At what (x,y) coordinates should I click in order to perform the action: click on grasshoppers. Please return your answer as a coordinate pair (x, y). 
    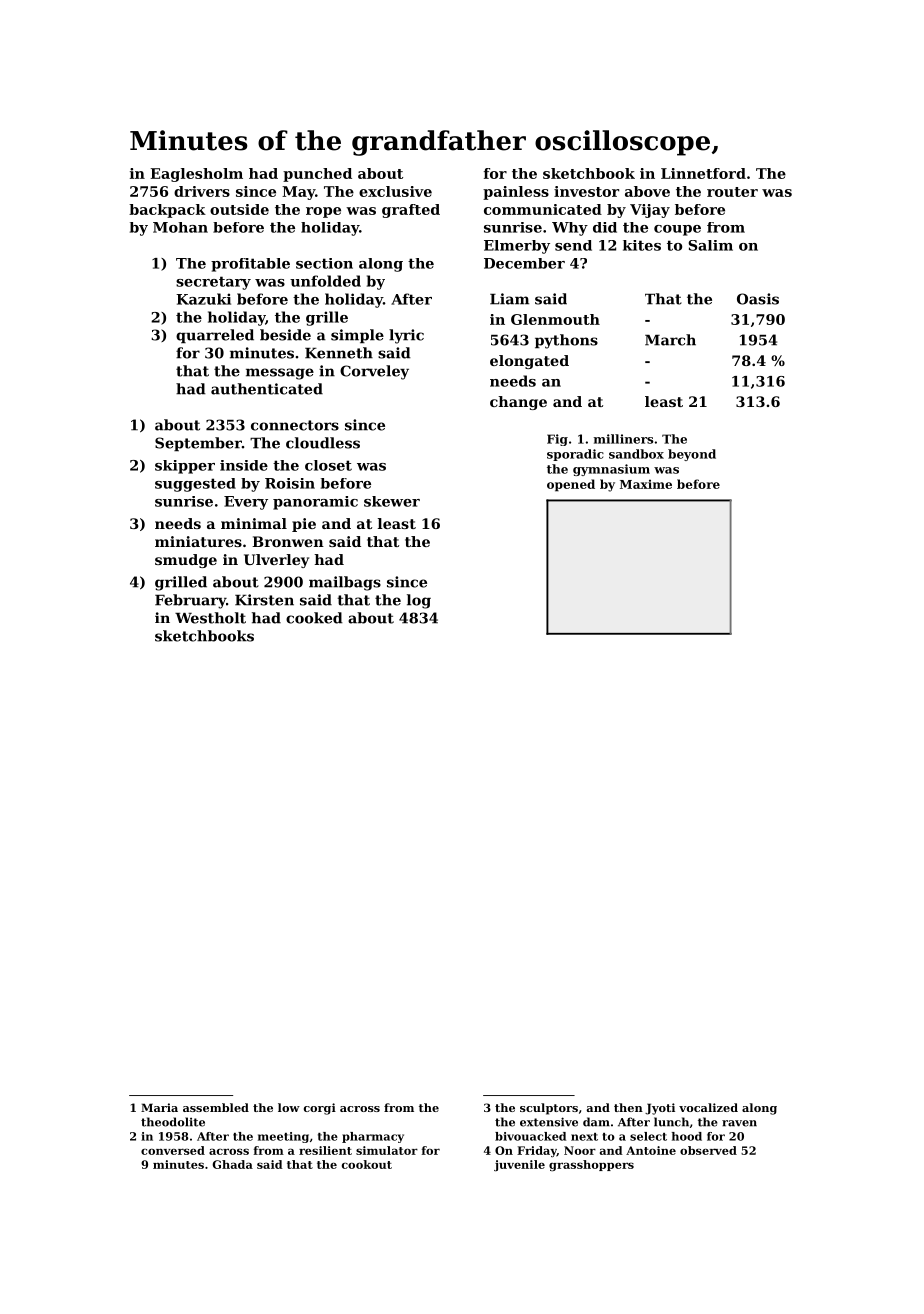
    Looking at the image, I should click on (591, 1165).
